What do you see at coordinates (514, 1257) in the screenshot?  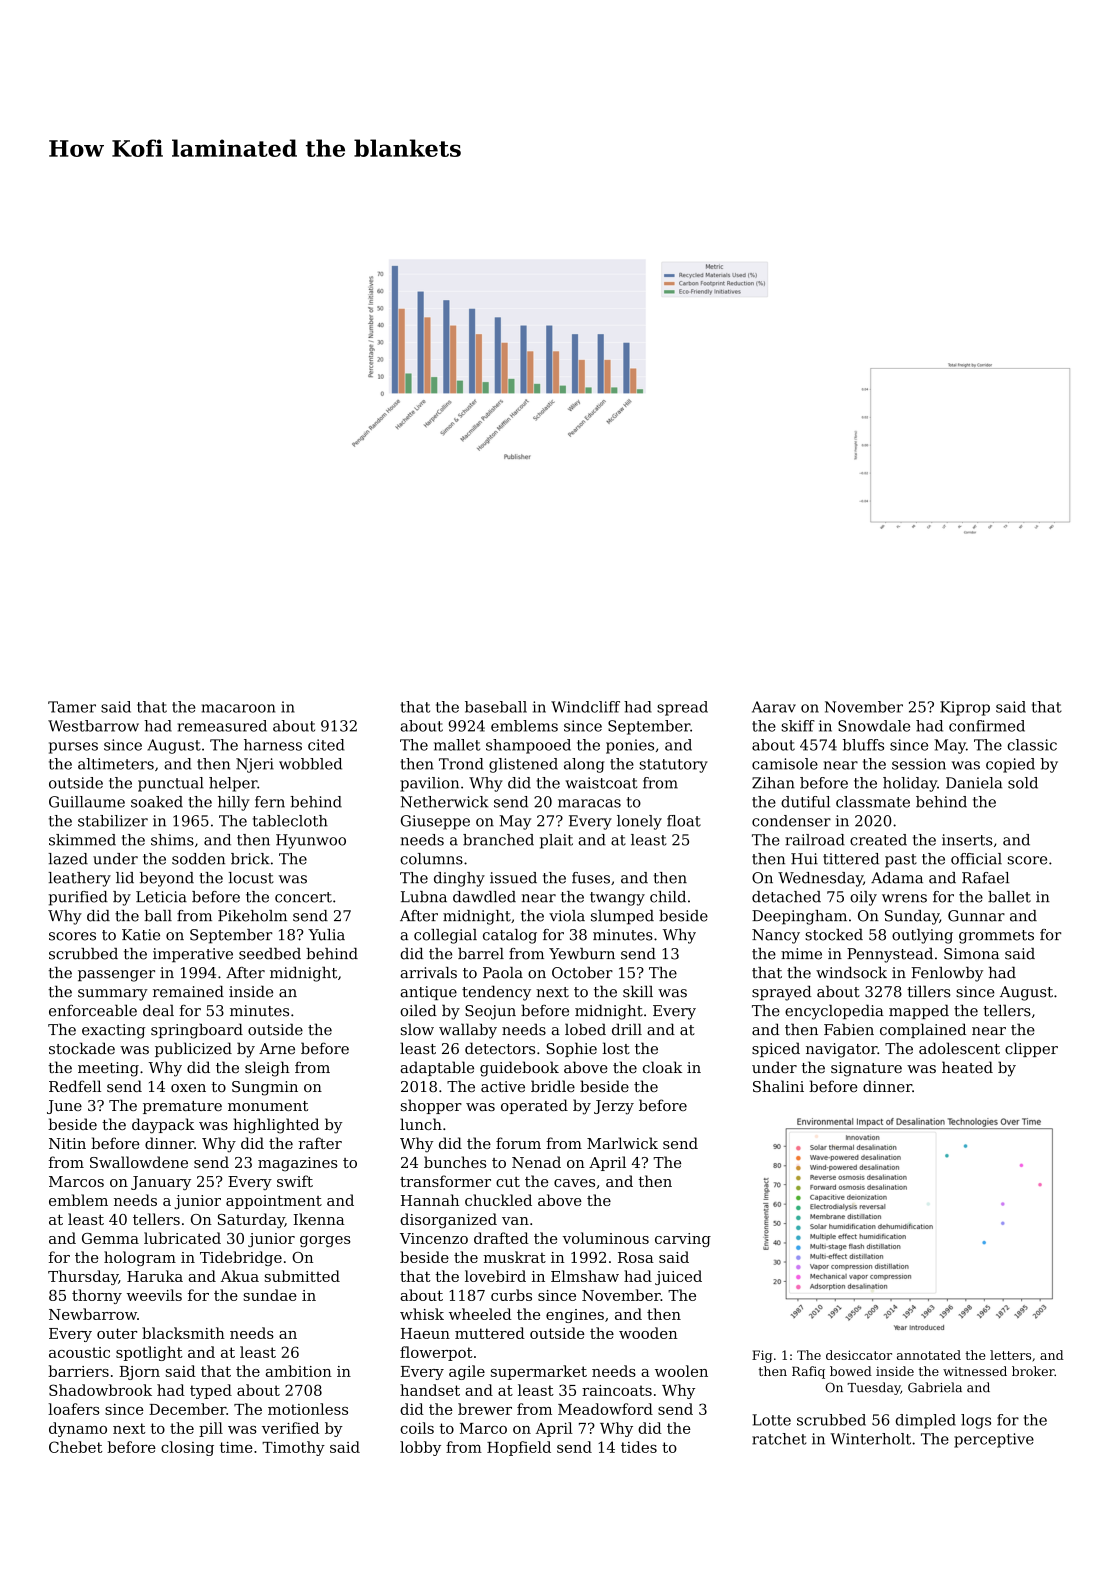 I see `muskrat` at bounding box center [514, 1257].
